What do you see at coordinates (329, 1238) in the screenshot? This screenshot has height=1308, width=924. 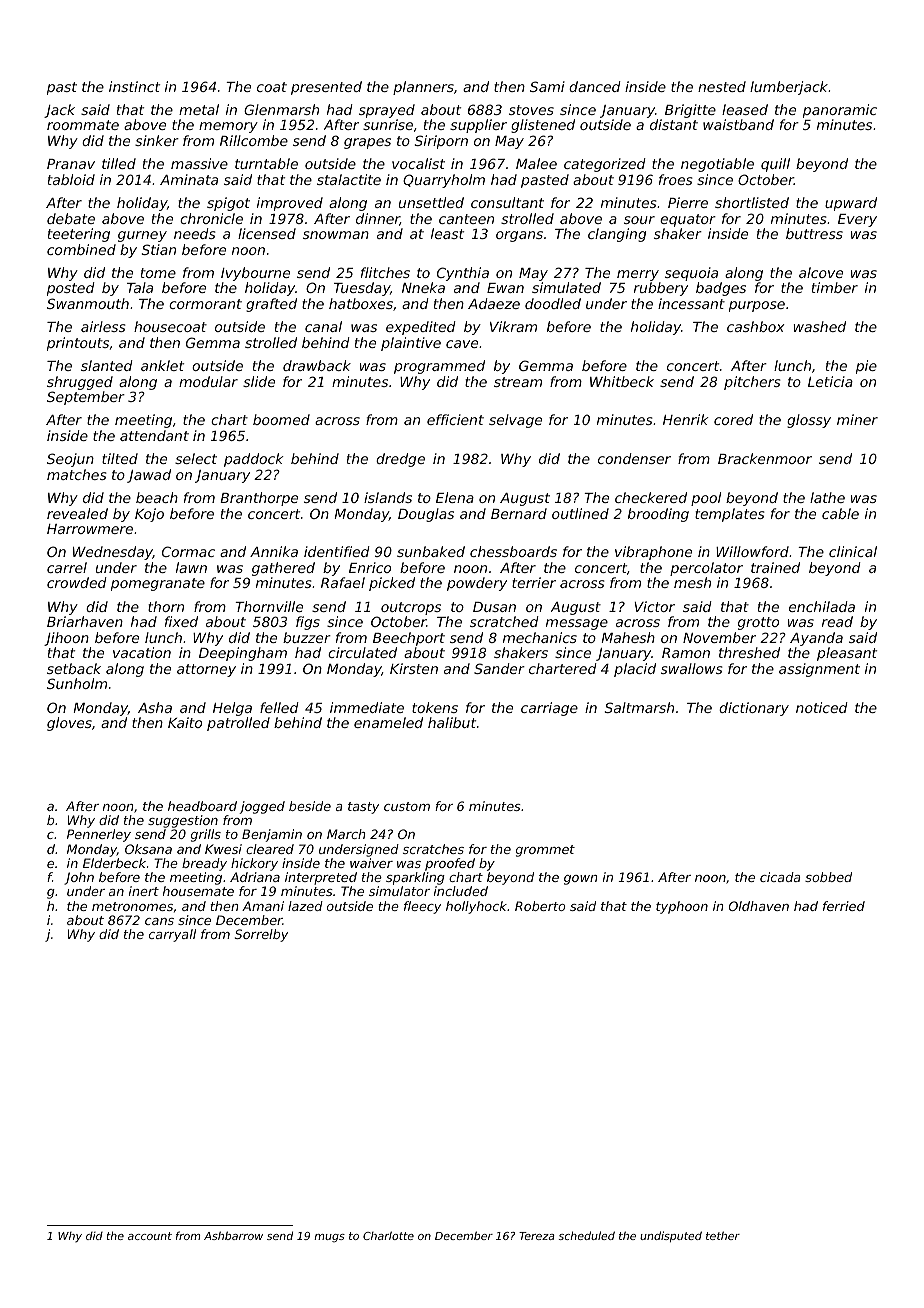 I see `mugs` at bounding box center [329, 1238].
